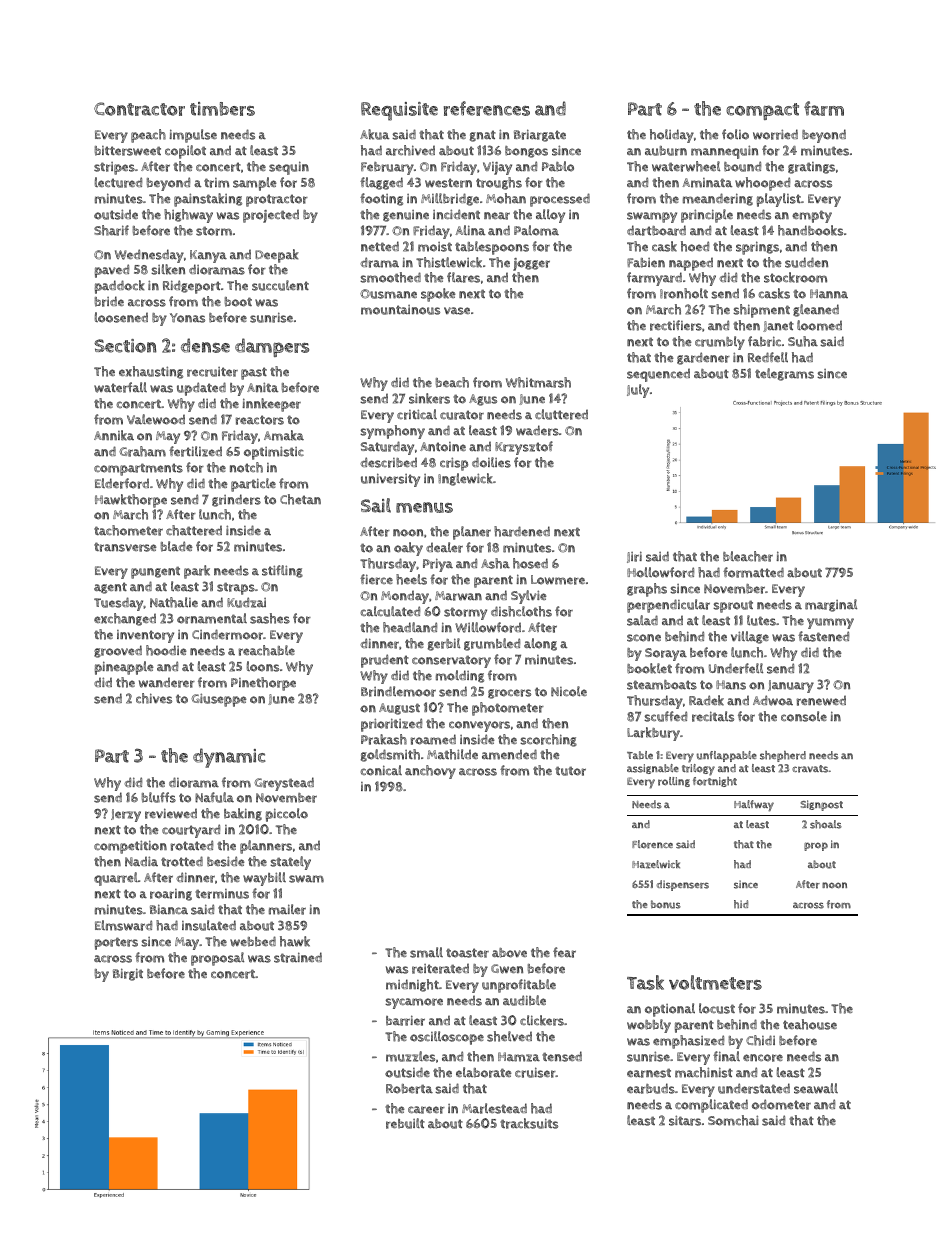 This screenshot has height=1233, width=952. What do you see at coordinates (529, 1123) in the screenshot?
I see `tracksuits` at bounding box center [529, 1123].
